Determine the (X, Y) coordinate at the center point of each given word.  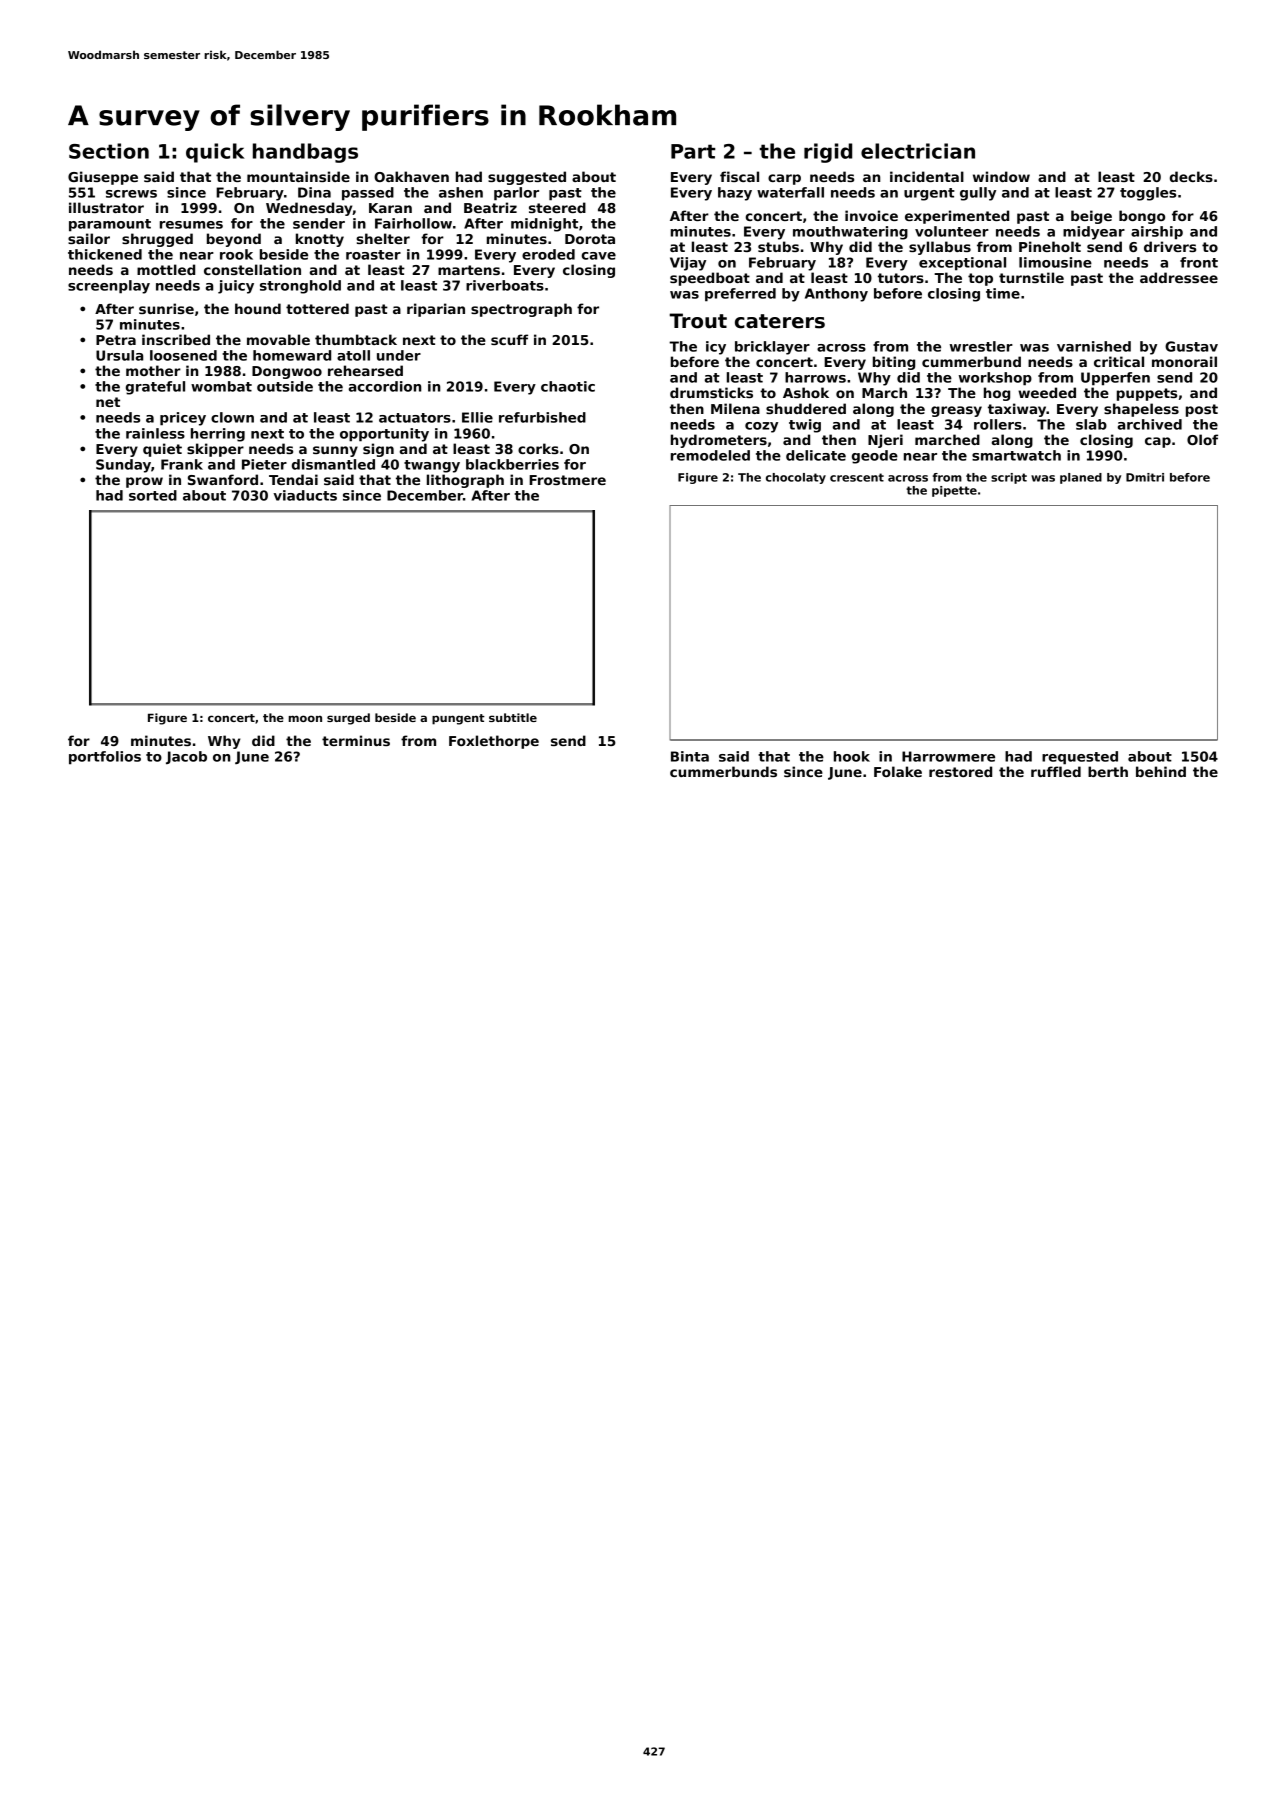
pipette (954, 491)
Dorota (590, 239)
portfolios (105, 758)
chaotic (568, 386)
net (108, 402)
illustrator (106, 207)
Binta (690, 756)
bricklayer (772, 348)
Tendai (293, 479)
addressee (1179, 277)
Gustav (1191, 346)
